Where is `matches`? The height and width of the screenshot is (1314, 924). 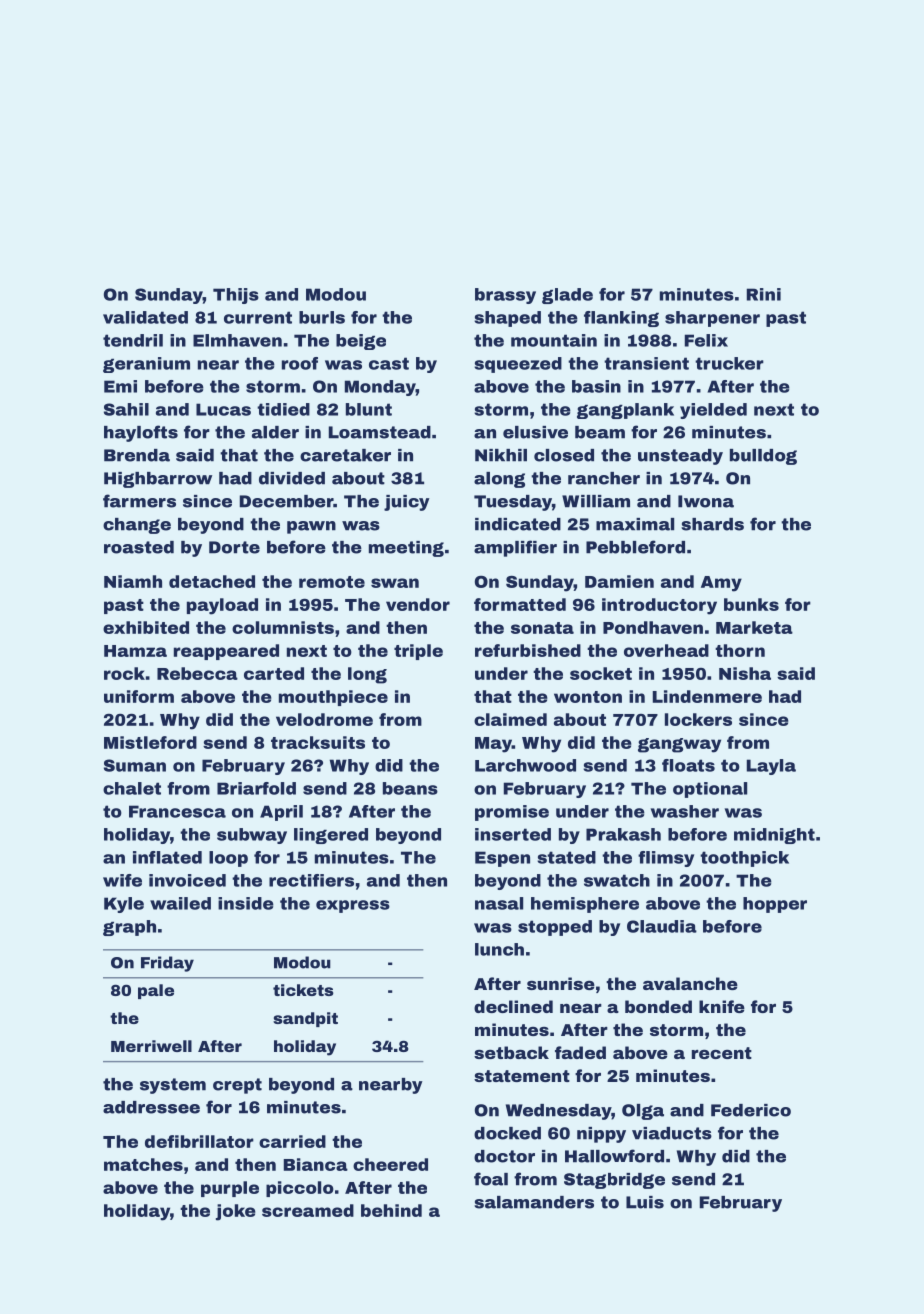
matches is located at coordinates (143, 1164).
